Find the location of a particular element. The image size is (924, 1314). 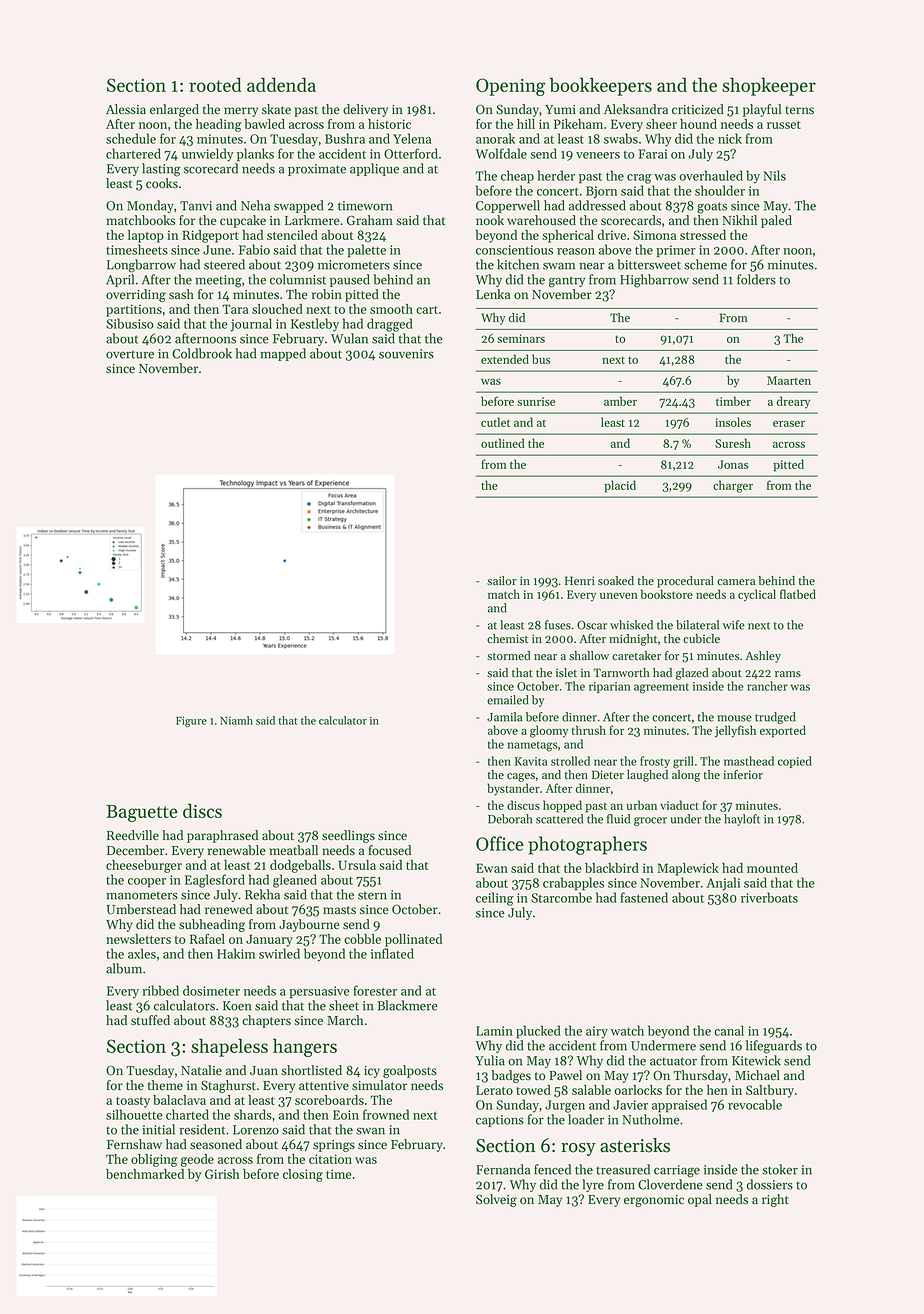

Suresh is located at coordinates (733, 443).
